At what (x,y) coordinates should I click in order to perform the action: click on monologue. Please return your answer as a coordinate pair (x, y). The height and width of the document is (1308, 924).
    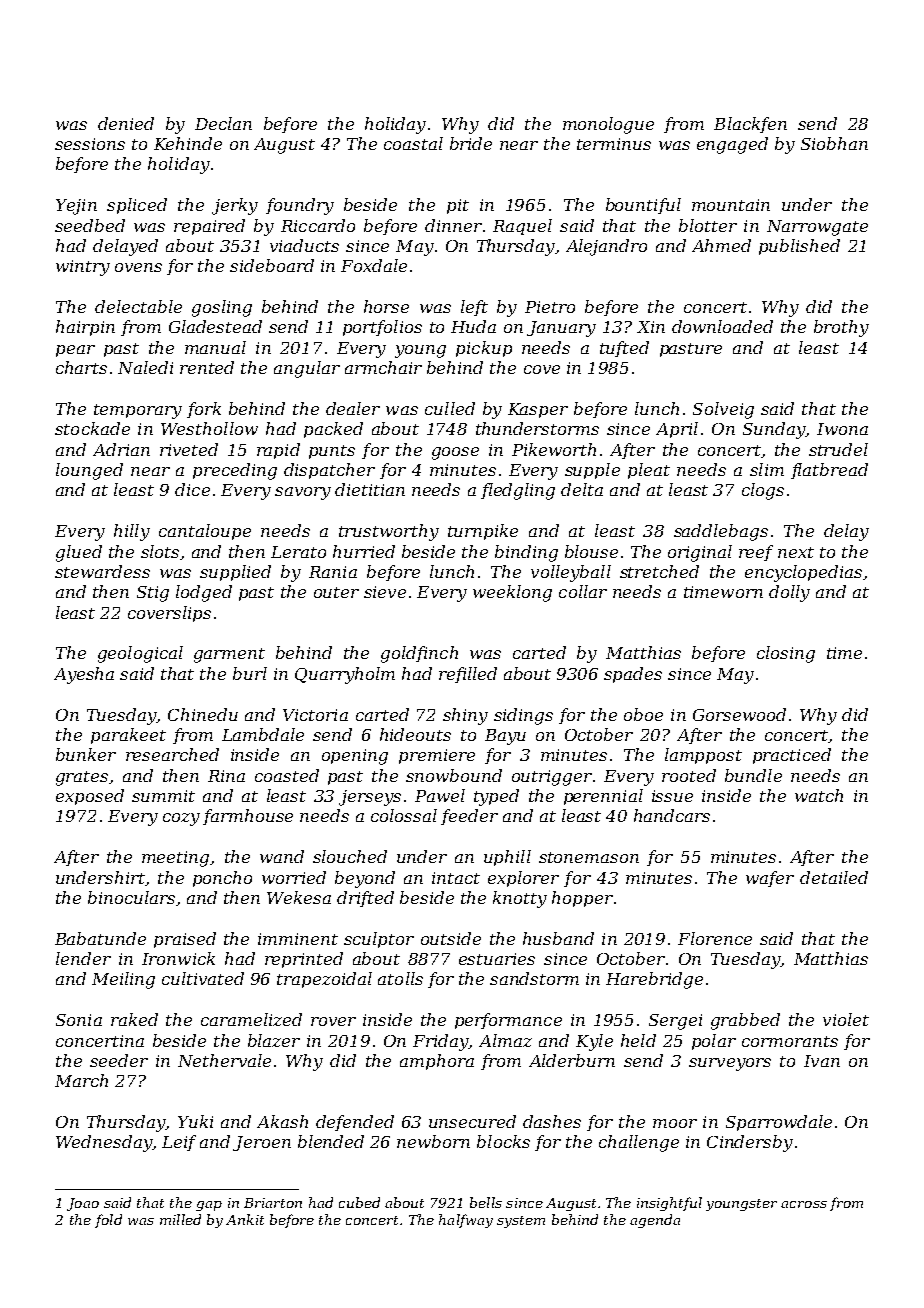
    Looking at the image, I should click on (608, 125).
